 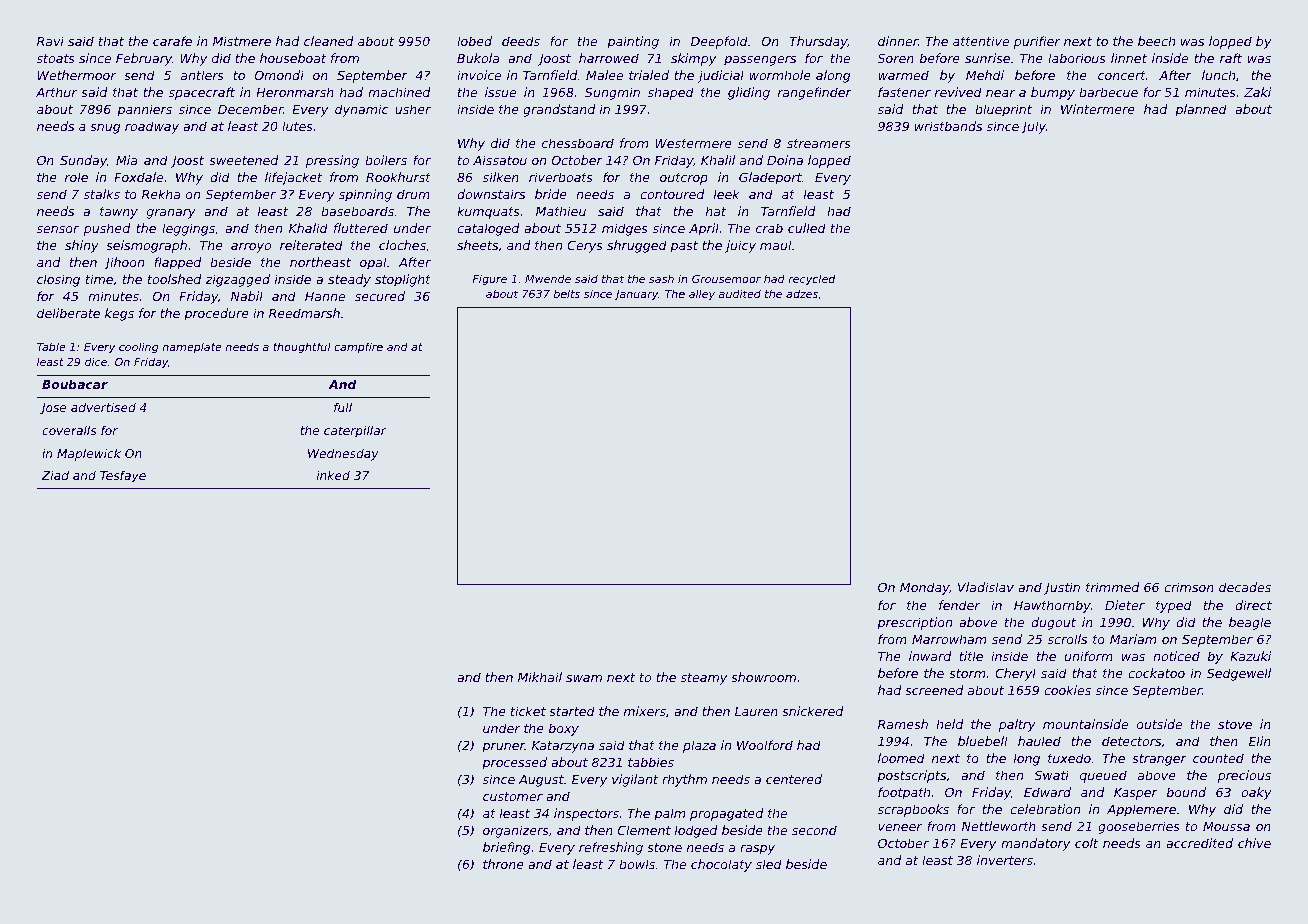 What do you see at coordinates (636, 295) in the document?
I see `January` at bounding box center [636, 295].
